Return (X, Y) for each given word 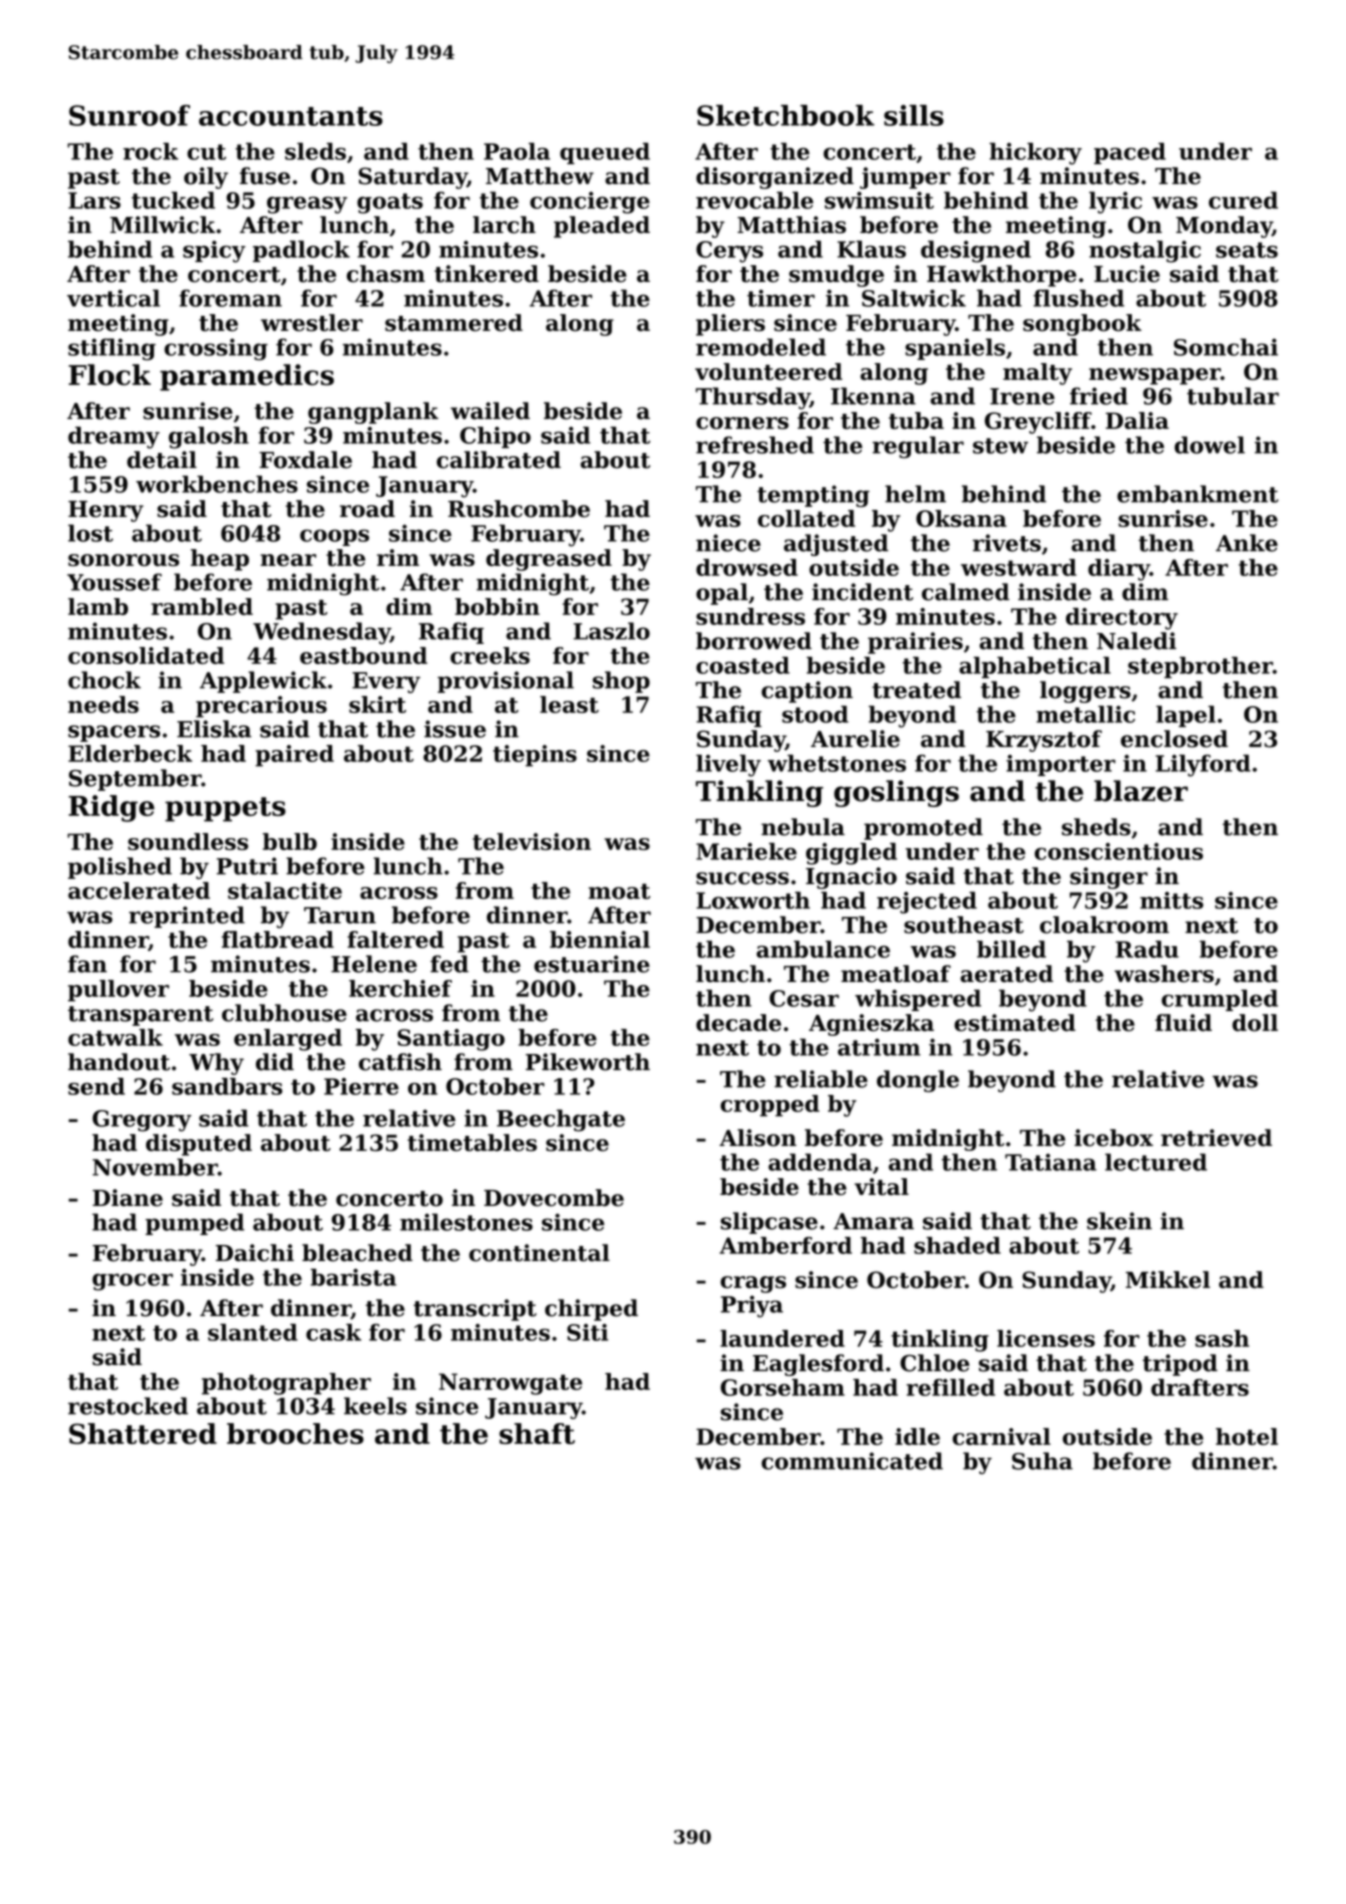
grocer (132, 1282)
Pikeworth (588, 1062)
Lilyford (1203, 765)
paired (294, 756)
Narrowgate (510, 1384)
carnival (1001, 1436)
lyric (1115, 202)
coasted (743, 665)
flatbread (278, 939)
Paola (517, 151)
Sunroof (129, 115)
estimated (1015, 1023)
